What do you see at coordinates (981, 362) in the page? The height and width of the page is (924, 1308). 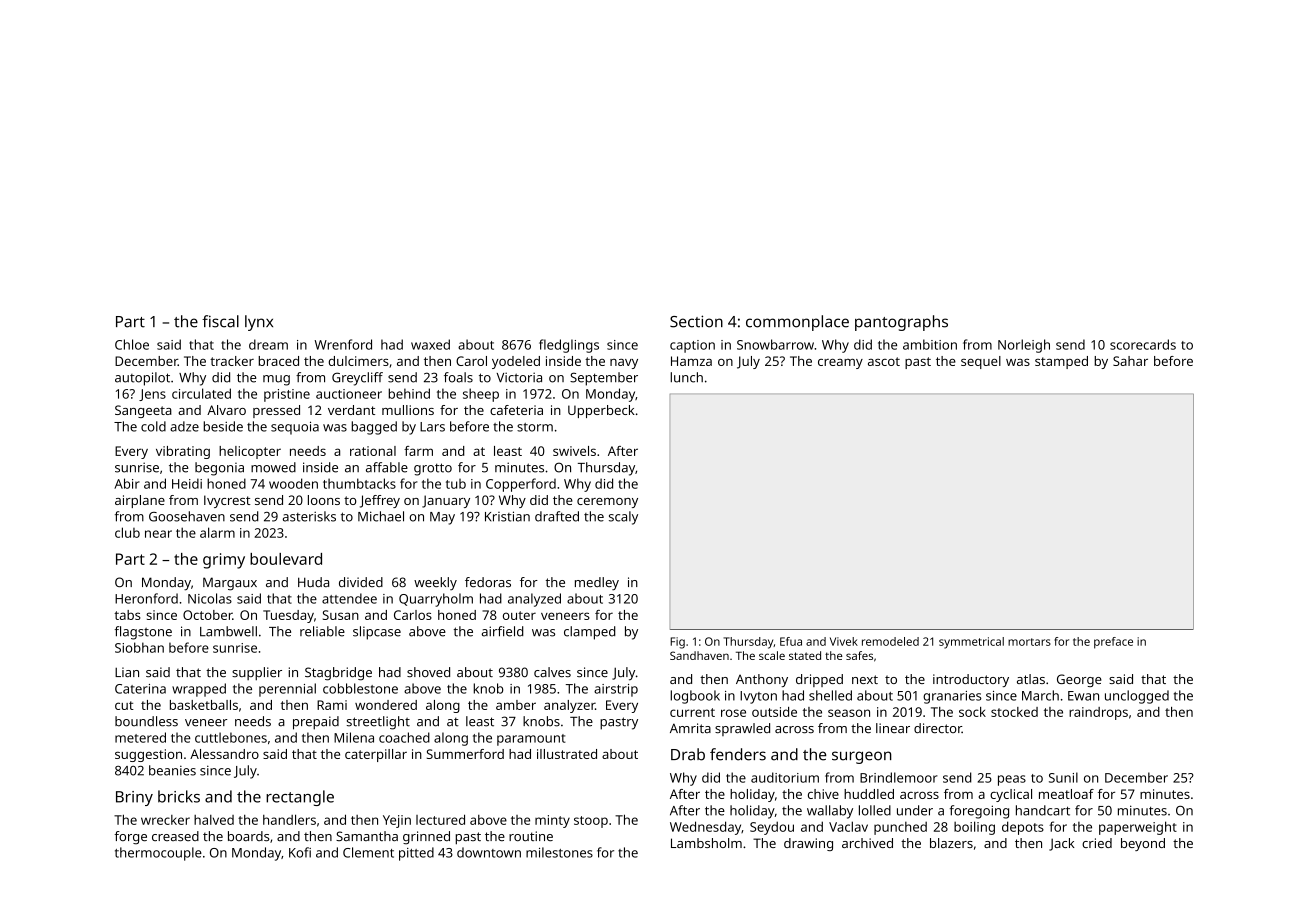 I see `sequel` at bounding box center [981, 362].
